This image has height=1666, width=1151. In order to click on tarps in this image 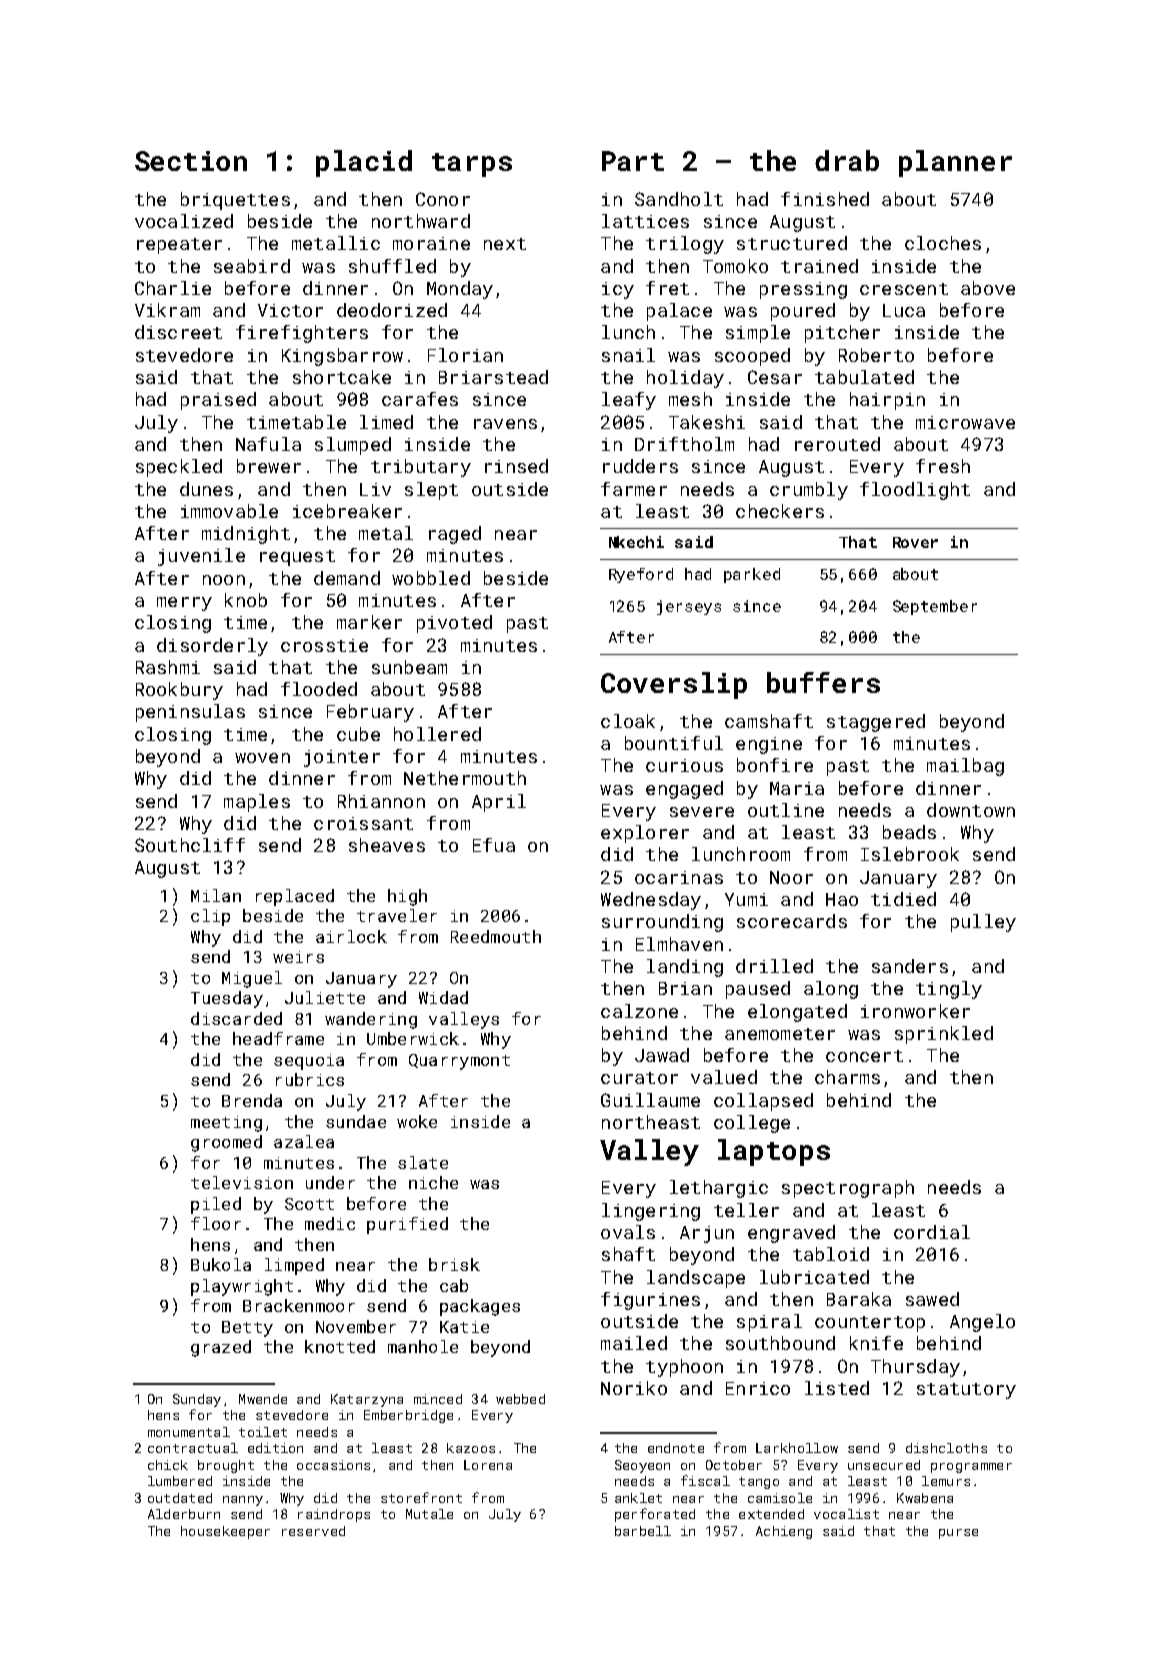, I will do `click(472, 165)`.
